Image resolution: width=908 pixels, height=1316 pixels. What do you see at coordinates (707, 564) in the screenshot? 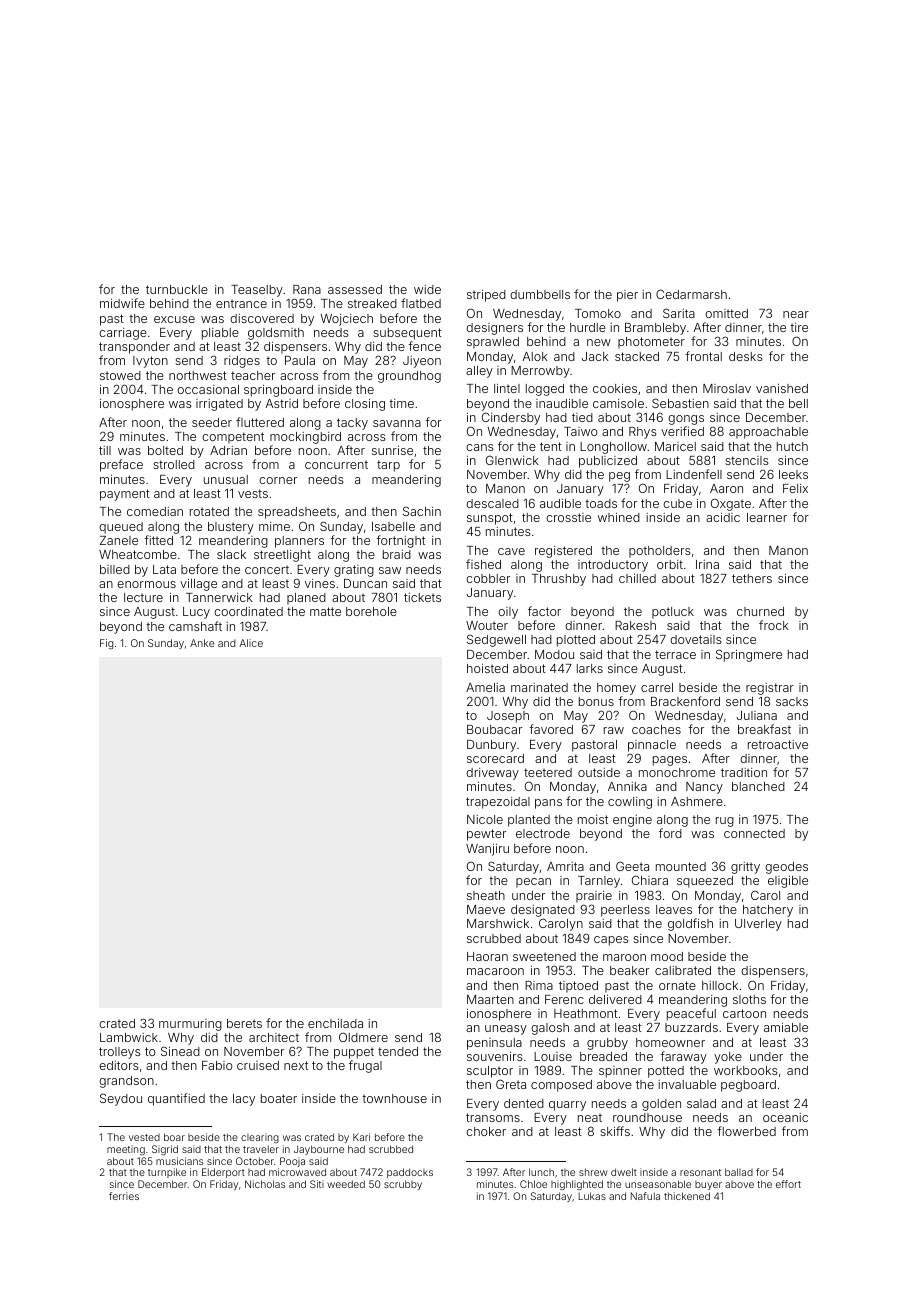
I see `Irina` at bounding box center [707, 564].
